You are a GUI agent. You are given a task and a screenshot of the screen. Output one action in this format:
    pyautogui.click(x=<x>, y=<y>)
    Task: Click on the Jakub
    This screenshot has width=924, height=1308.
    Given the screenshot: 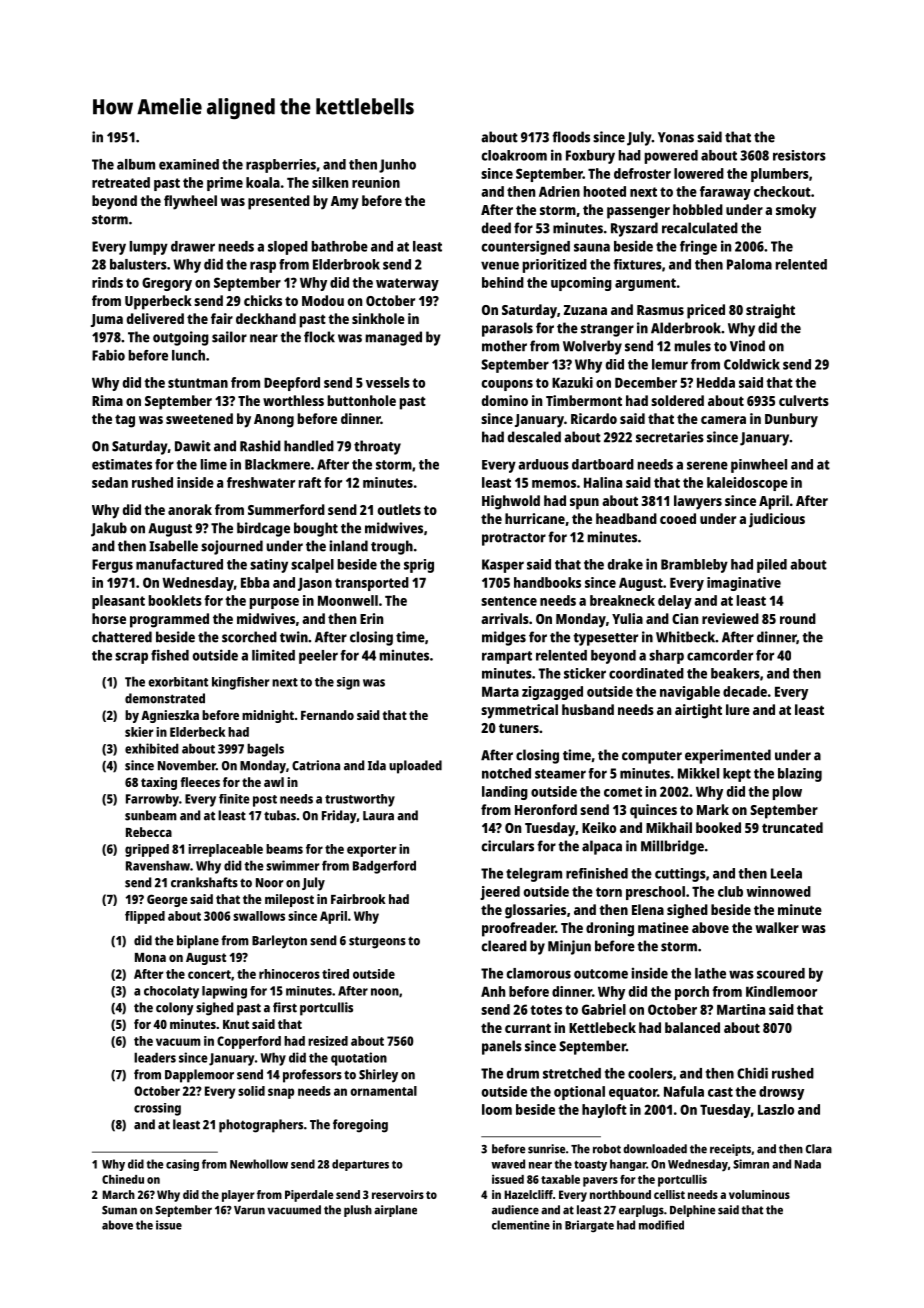 What is the action you would take?
    pyautogui.click(x=109, y=529)
